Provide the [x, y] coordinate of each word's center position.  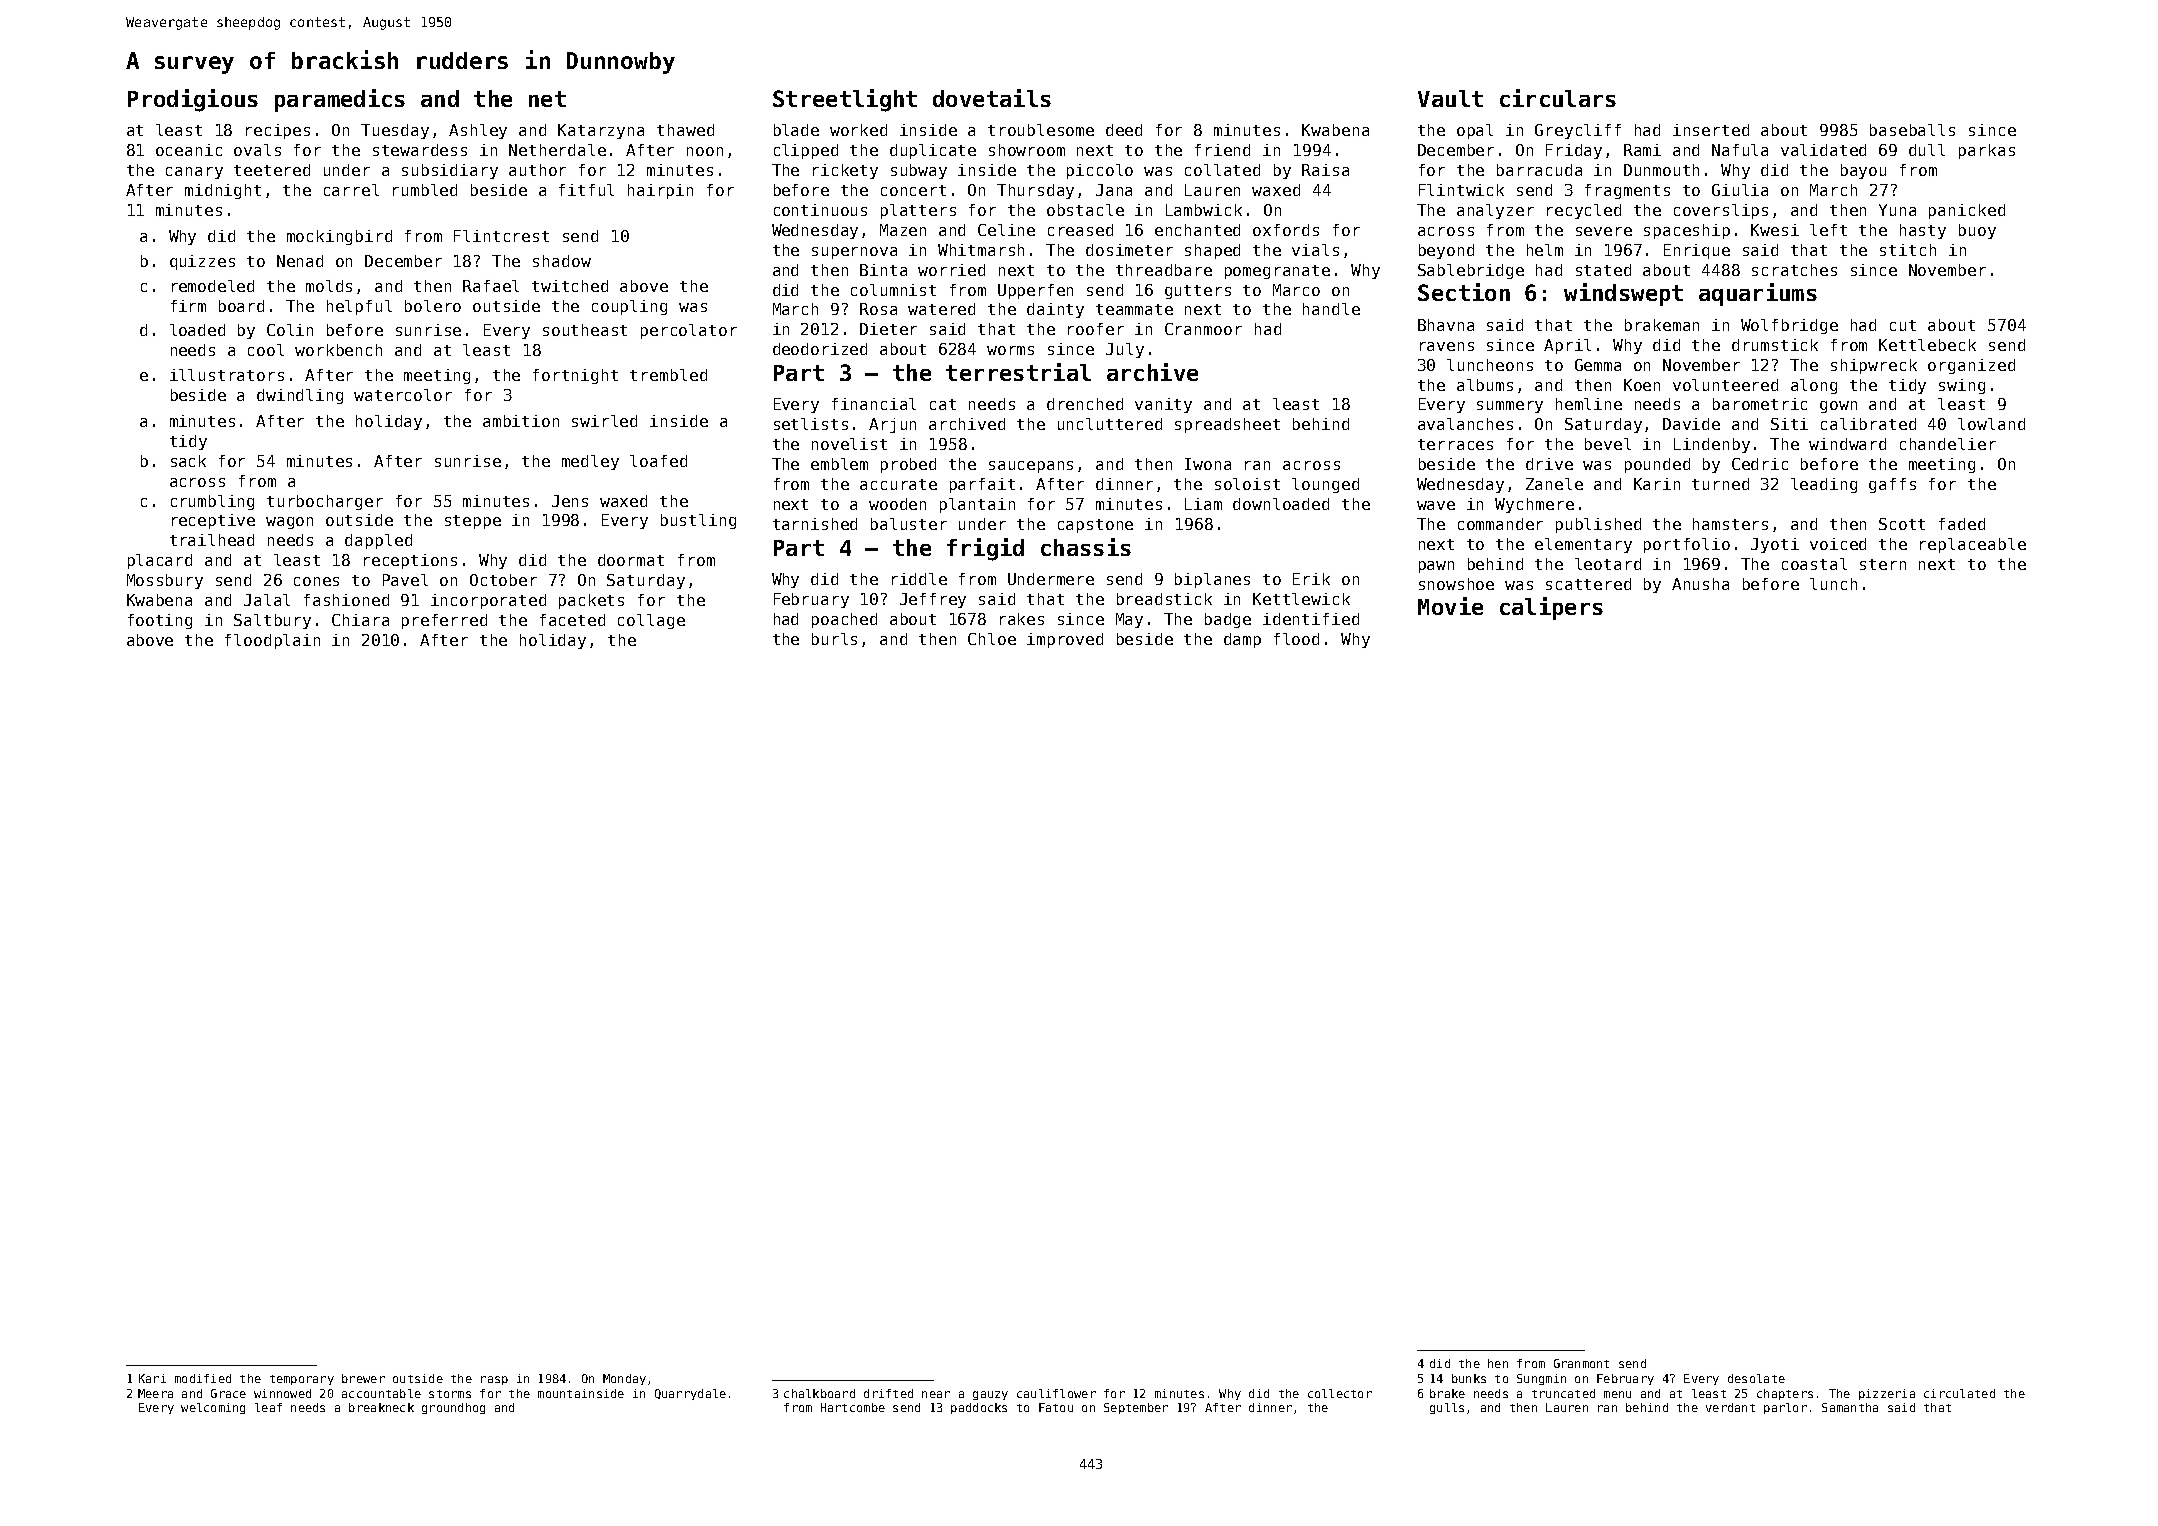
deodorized [820, 349]
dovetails [992, 98]
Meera [155, 1393]
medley [590, 462]
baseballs [1912, 130]
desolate [1756, 1378]
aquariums [1758, 294]
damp [1242, 640]
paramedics [340, 100]
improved [1065, 640]
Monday [624, 1379]
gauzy [990, 1395]
